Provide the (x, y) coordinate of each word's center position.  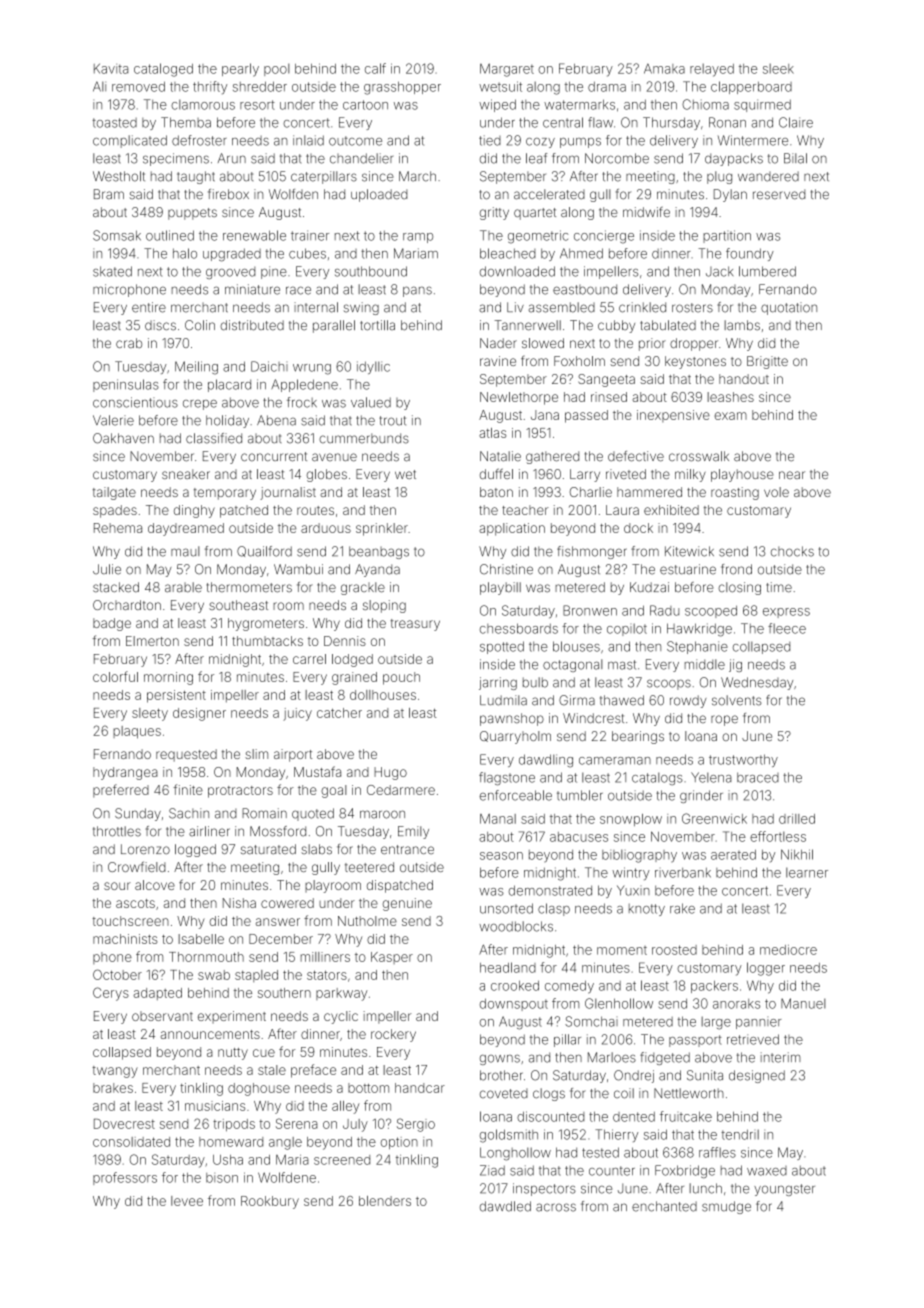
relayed (712, 70)
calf (375, 68)
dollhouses (383, 695)
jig (735, 665)
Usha (228, 1160)
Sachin (189, 813)
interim (781, 1057)
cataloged (163, 70)
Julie (107, 569)
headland (508, 967)
